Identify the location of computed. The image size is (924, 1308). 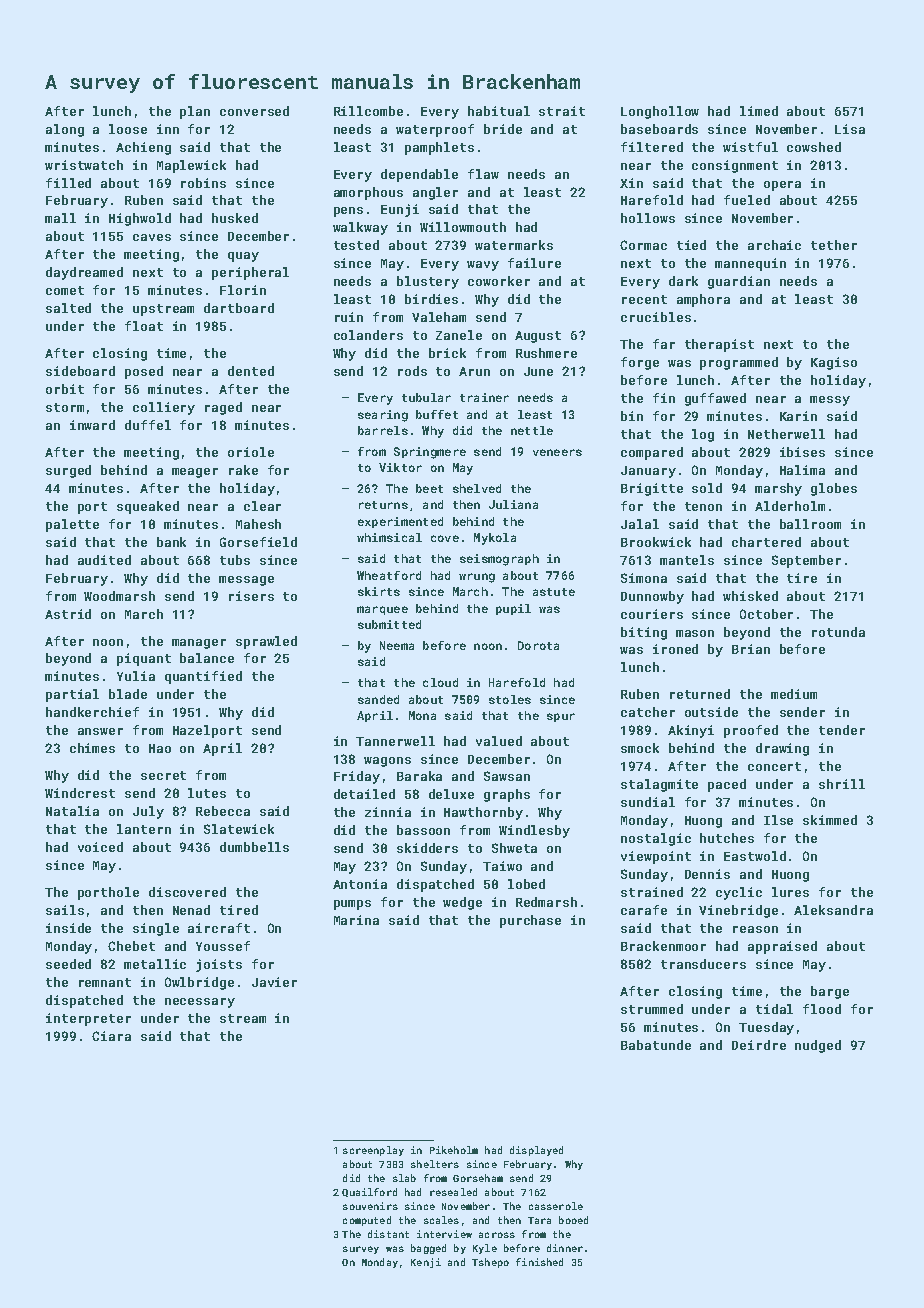
(367, 1221).
